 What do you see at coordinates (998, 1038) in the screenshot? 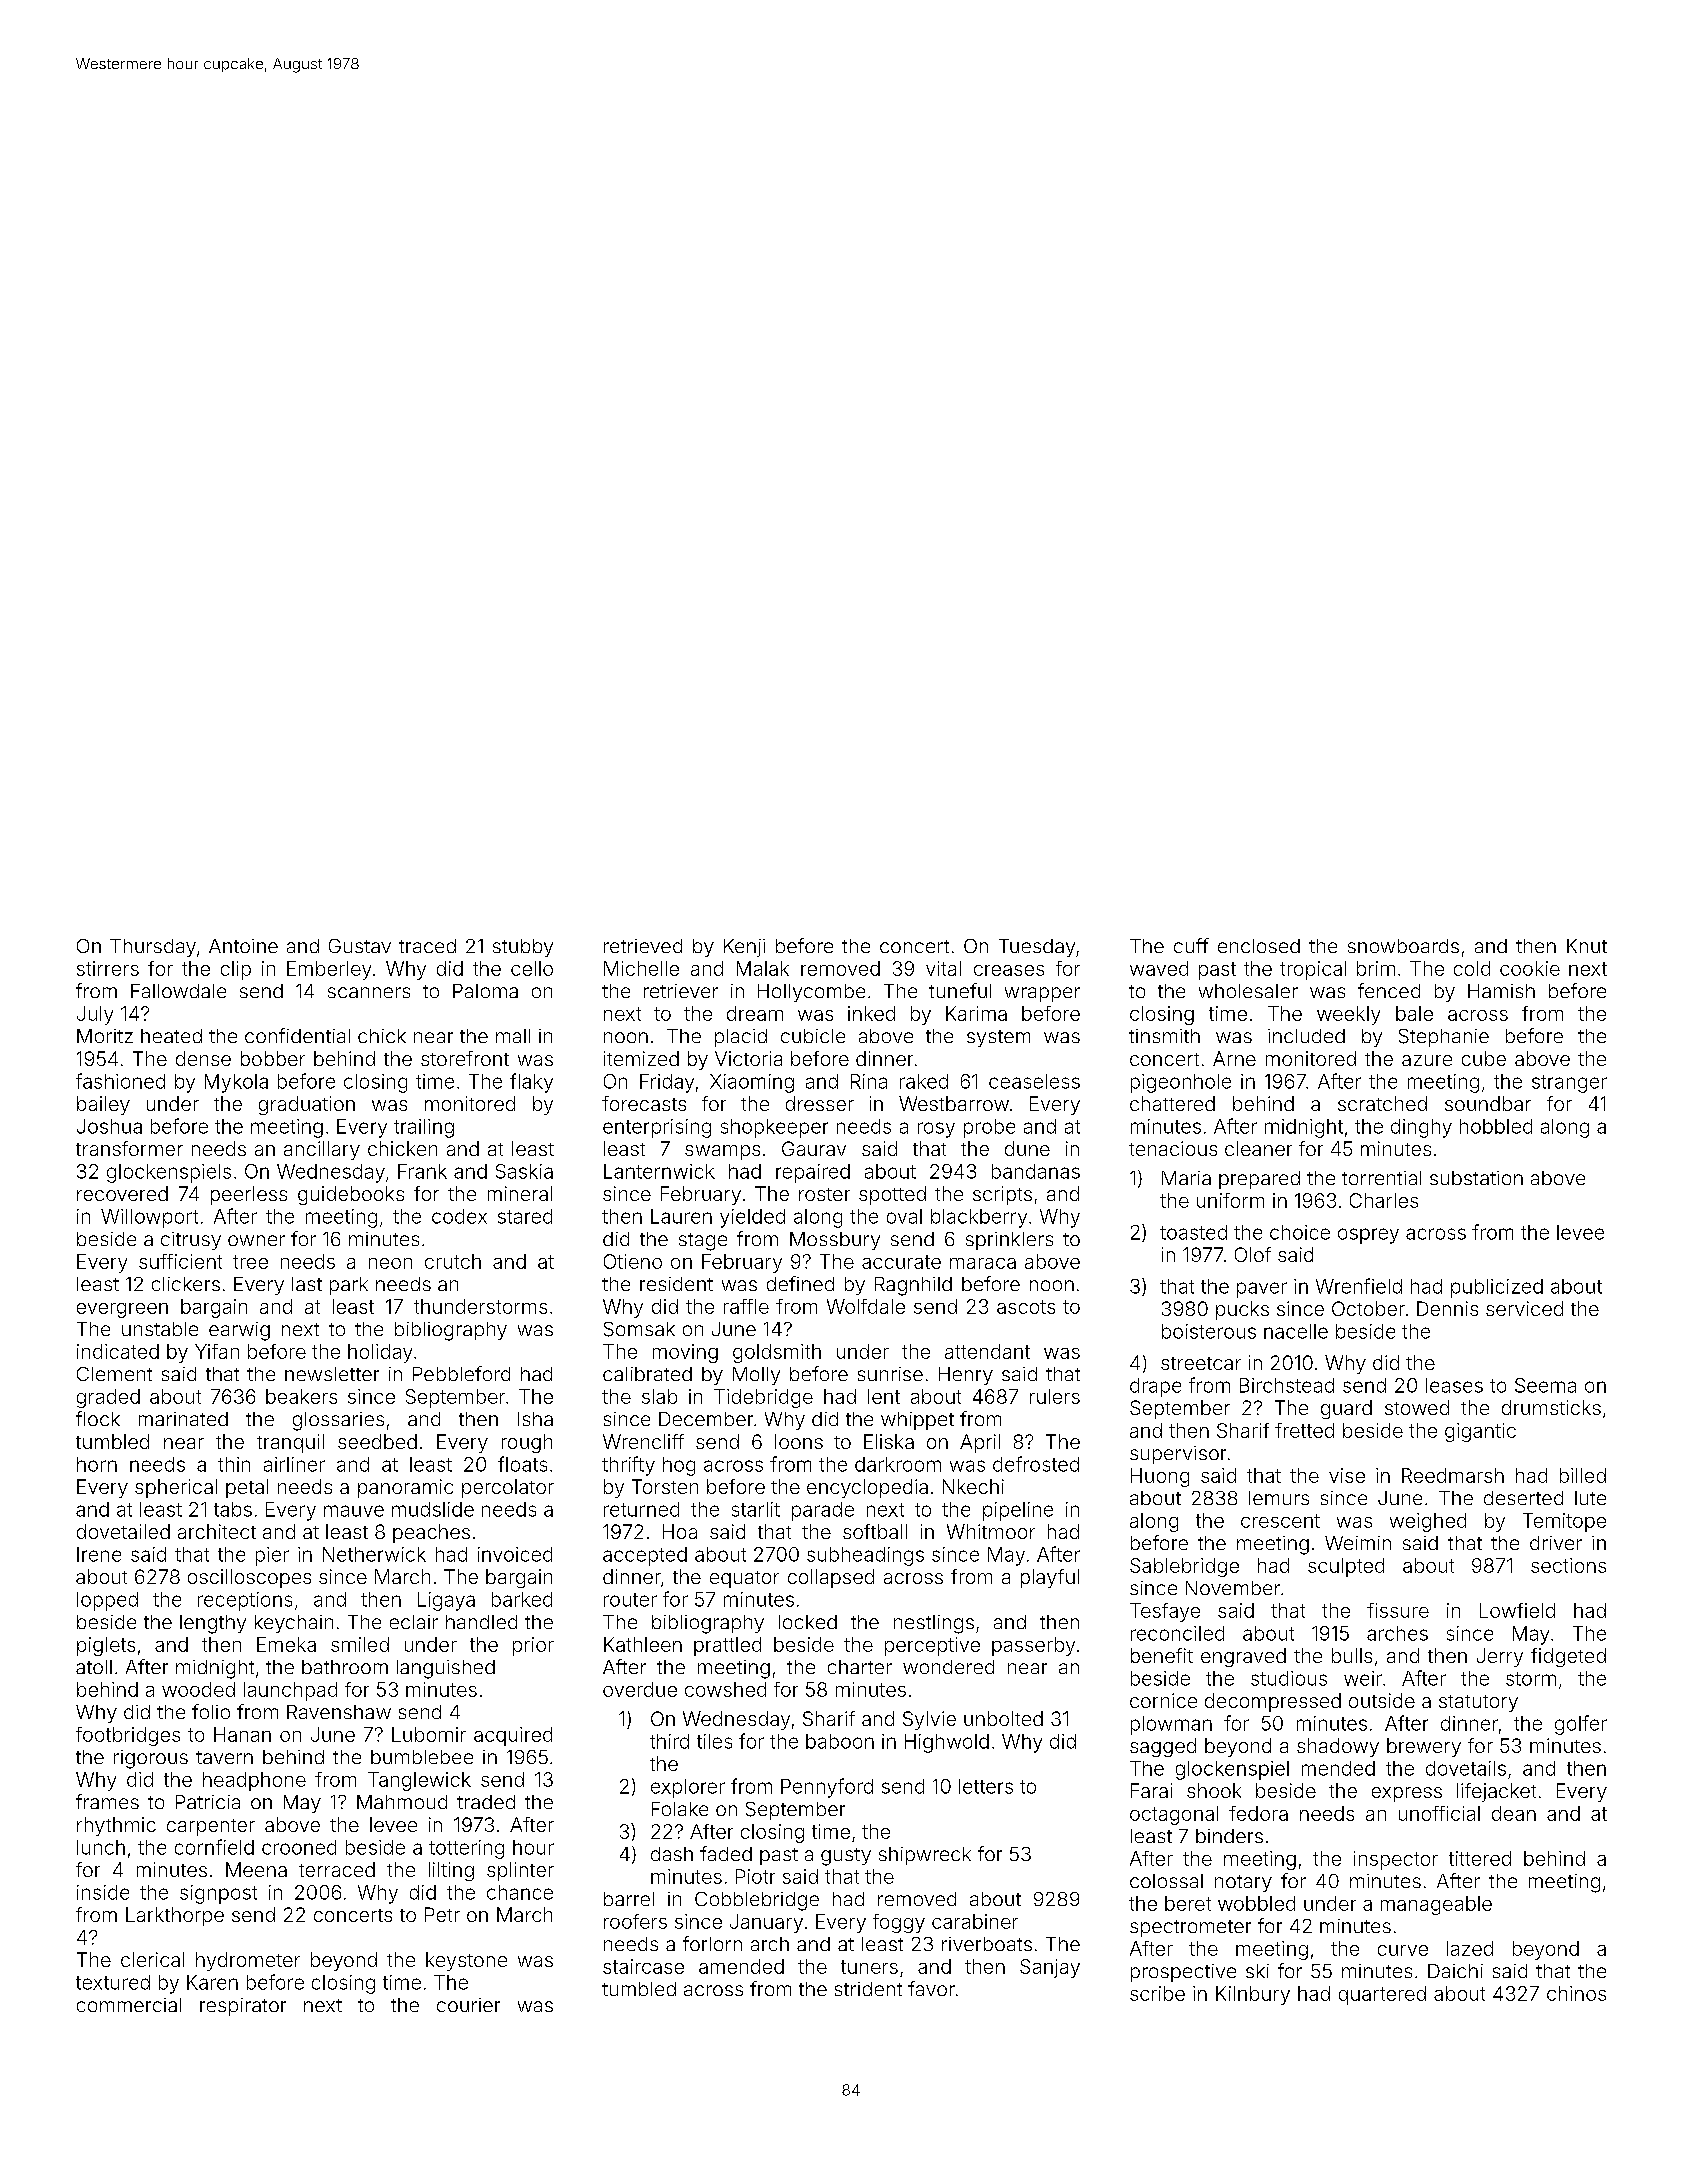
I see `system` at bounding box center [998, 1038].
